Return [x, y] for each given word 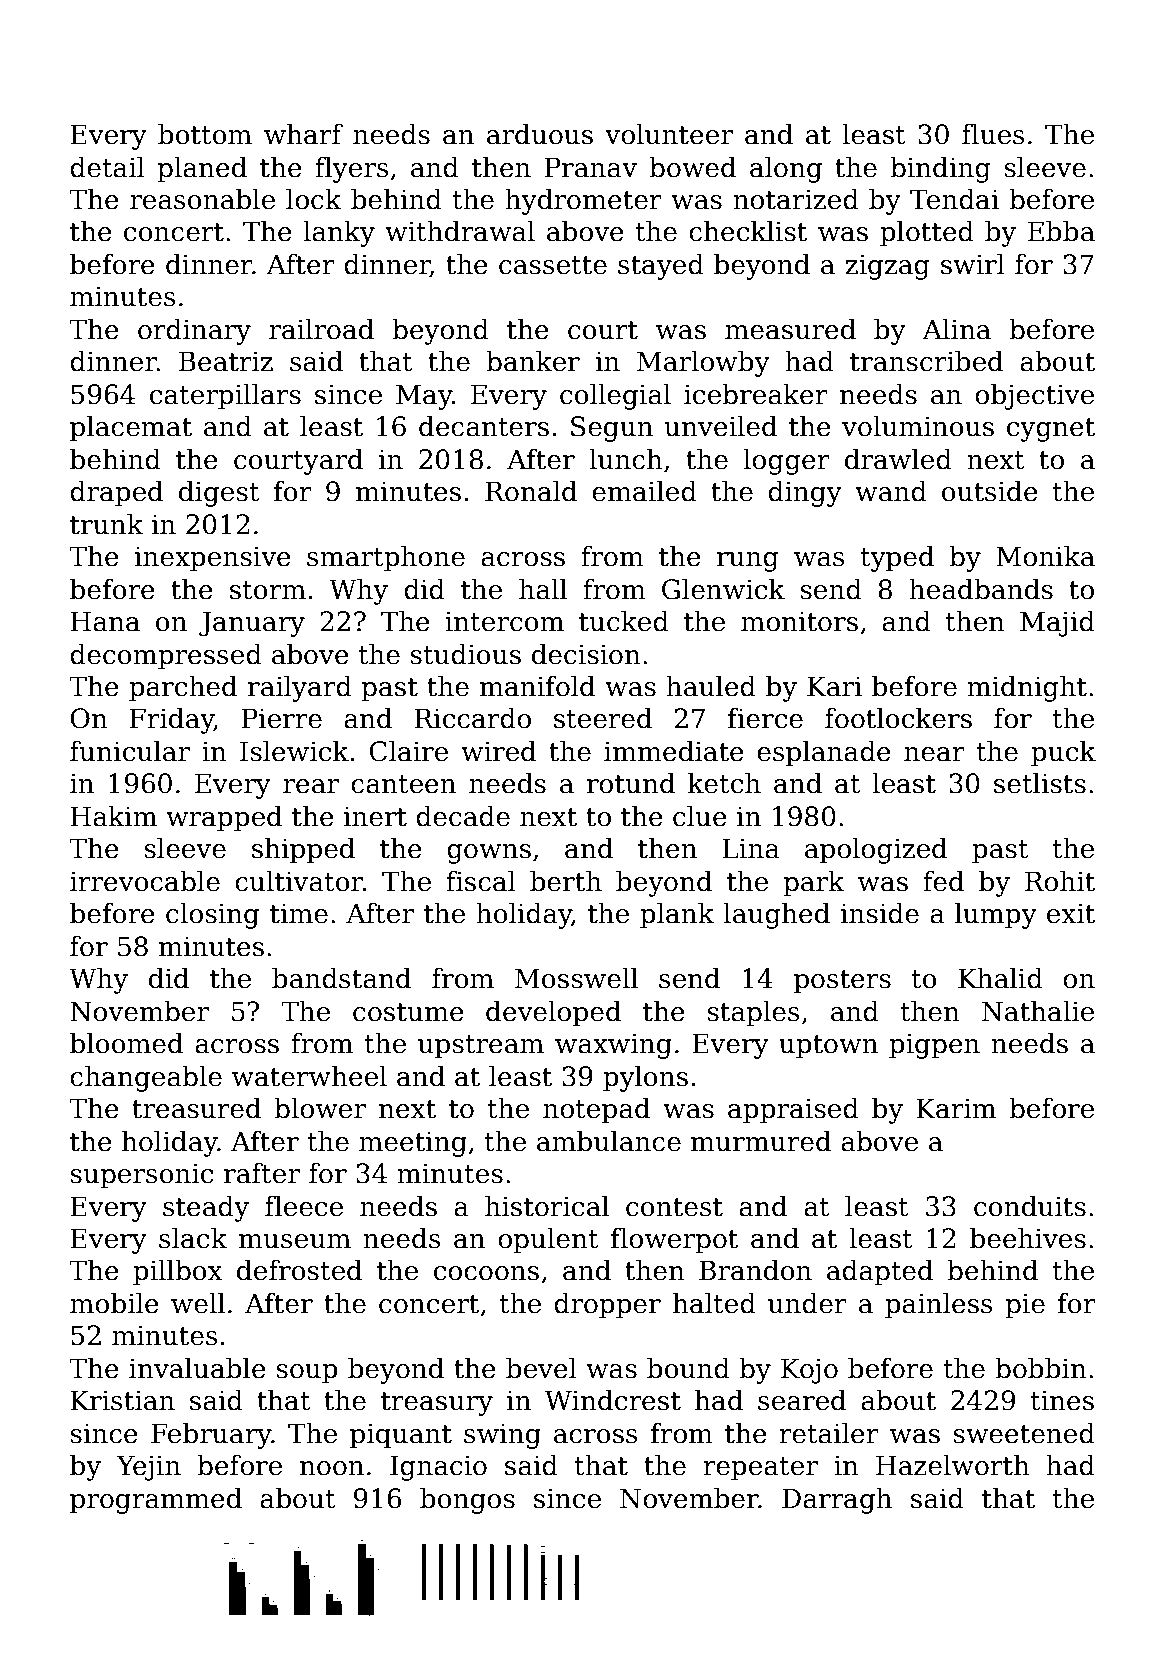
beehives [1028, 1238]
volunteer [669, 134]
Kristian [122, 1400]
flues [993, 134]
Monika [1045, 556]
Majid [1057, 624]
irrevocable [145, 881]
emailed [644, 491]
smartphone [386, 559]
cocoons [486, 1273]
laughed [776, 916]
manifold [537, 686]
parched [183, 689]
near [934, 754]
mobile [114, 1303]
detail [107, 167]
